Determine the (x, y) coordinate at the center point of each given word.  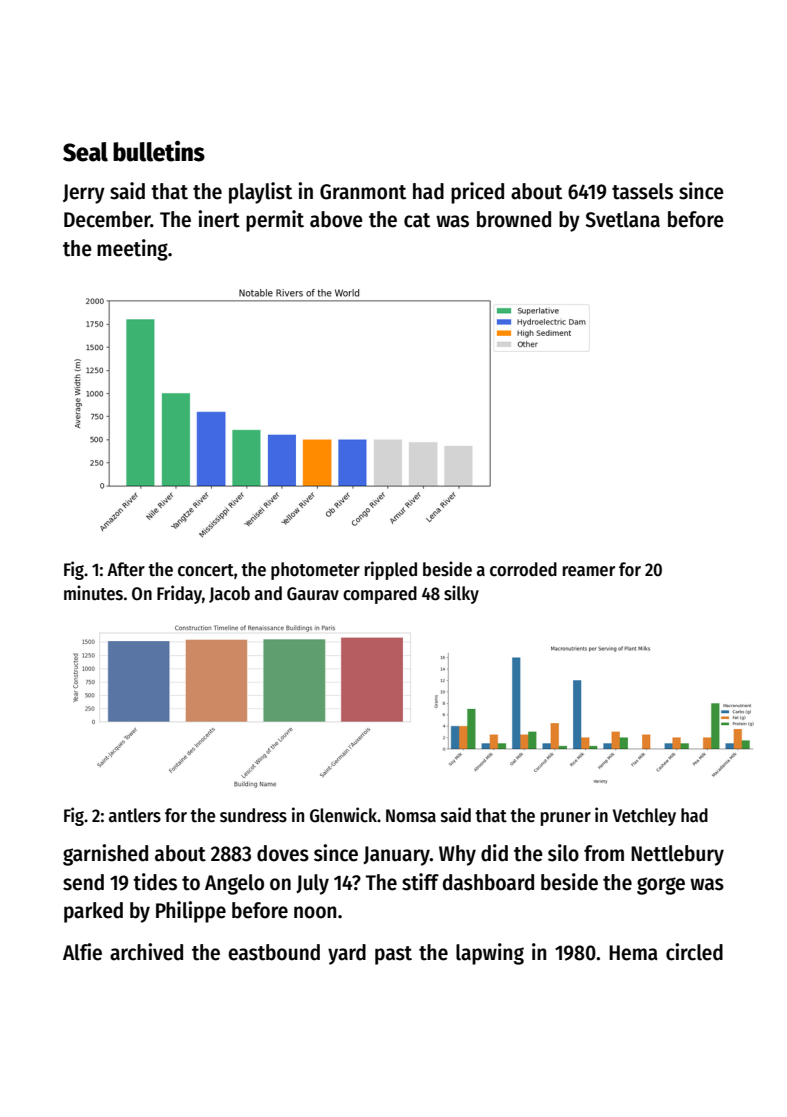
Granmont (363, 192)
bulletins (159, 151)
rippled (391, 570)
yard (347, 954)
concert (206, 570)
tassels (642, 191)
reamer (589, 571)
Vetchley (644, 817)
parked (93, 912)
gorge (661, 886)
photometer (315, 571)
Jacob (229, 594)
